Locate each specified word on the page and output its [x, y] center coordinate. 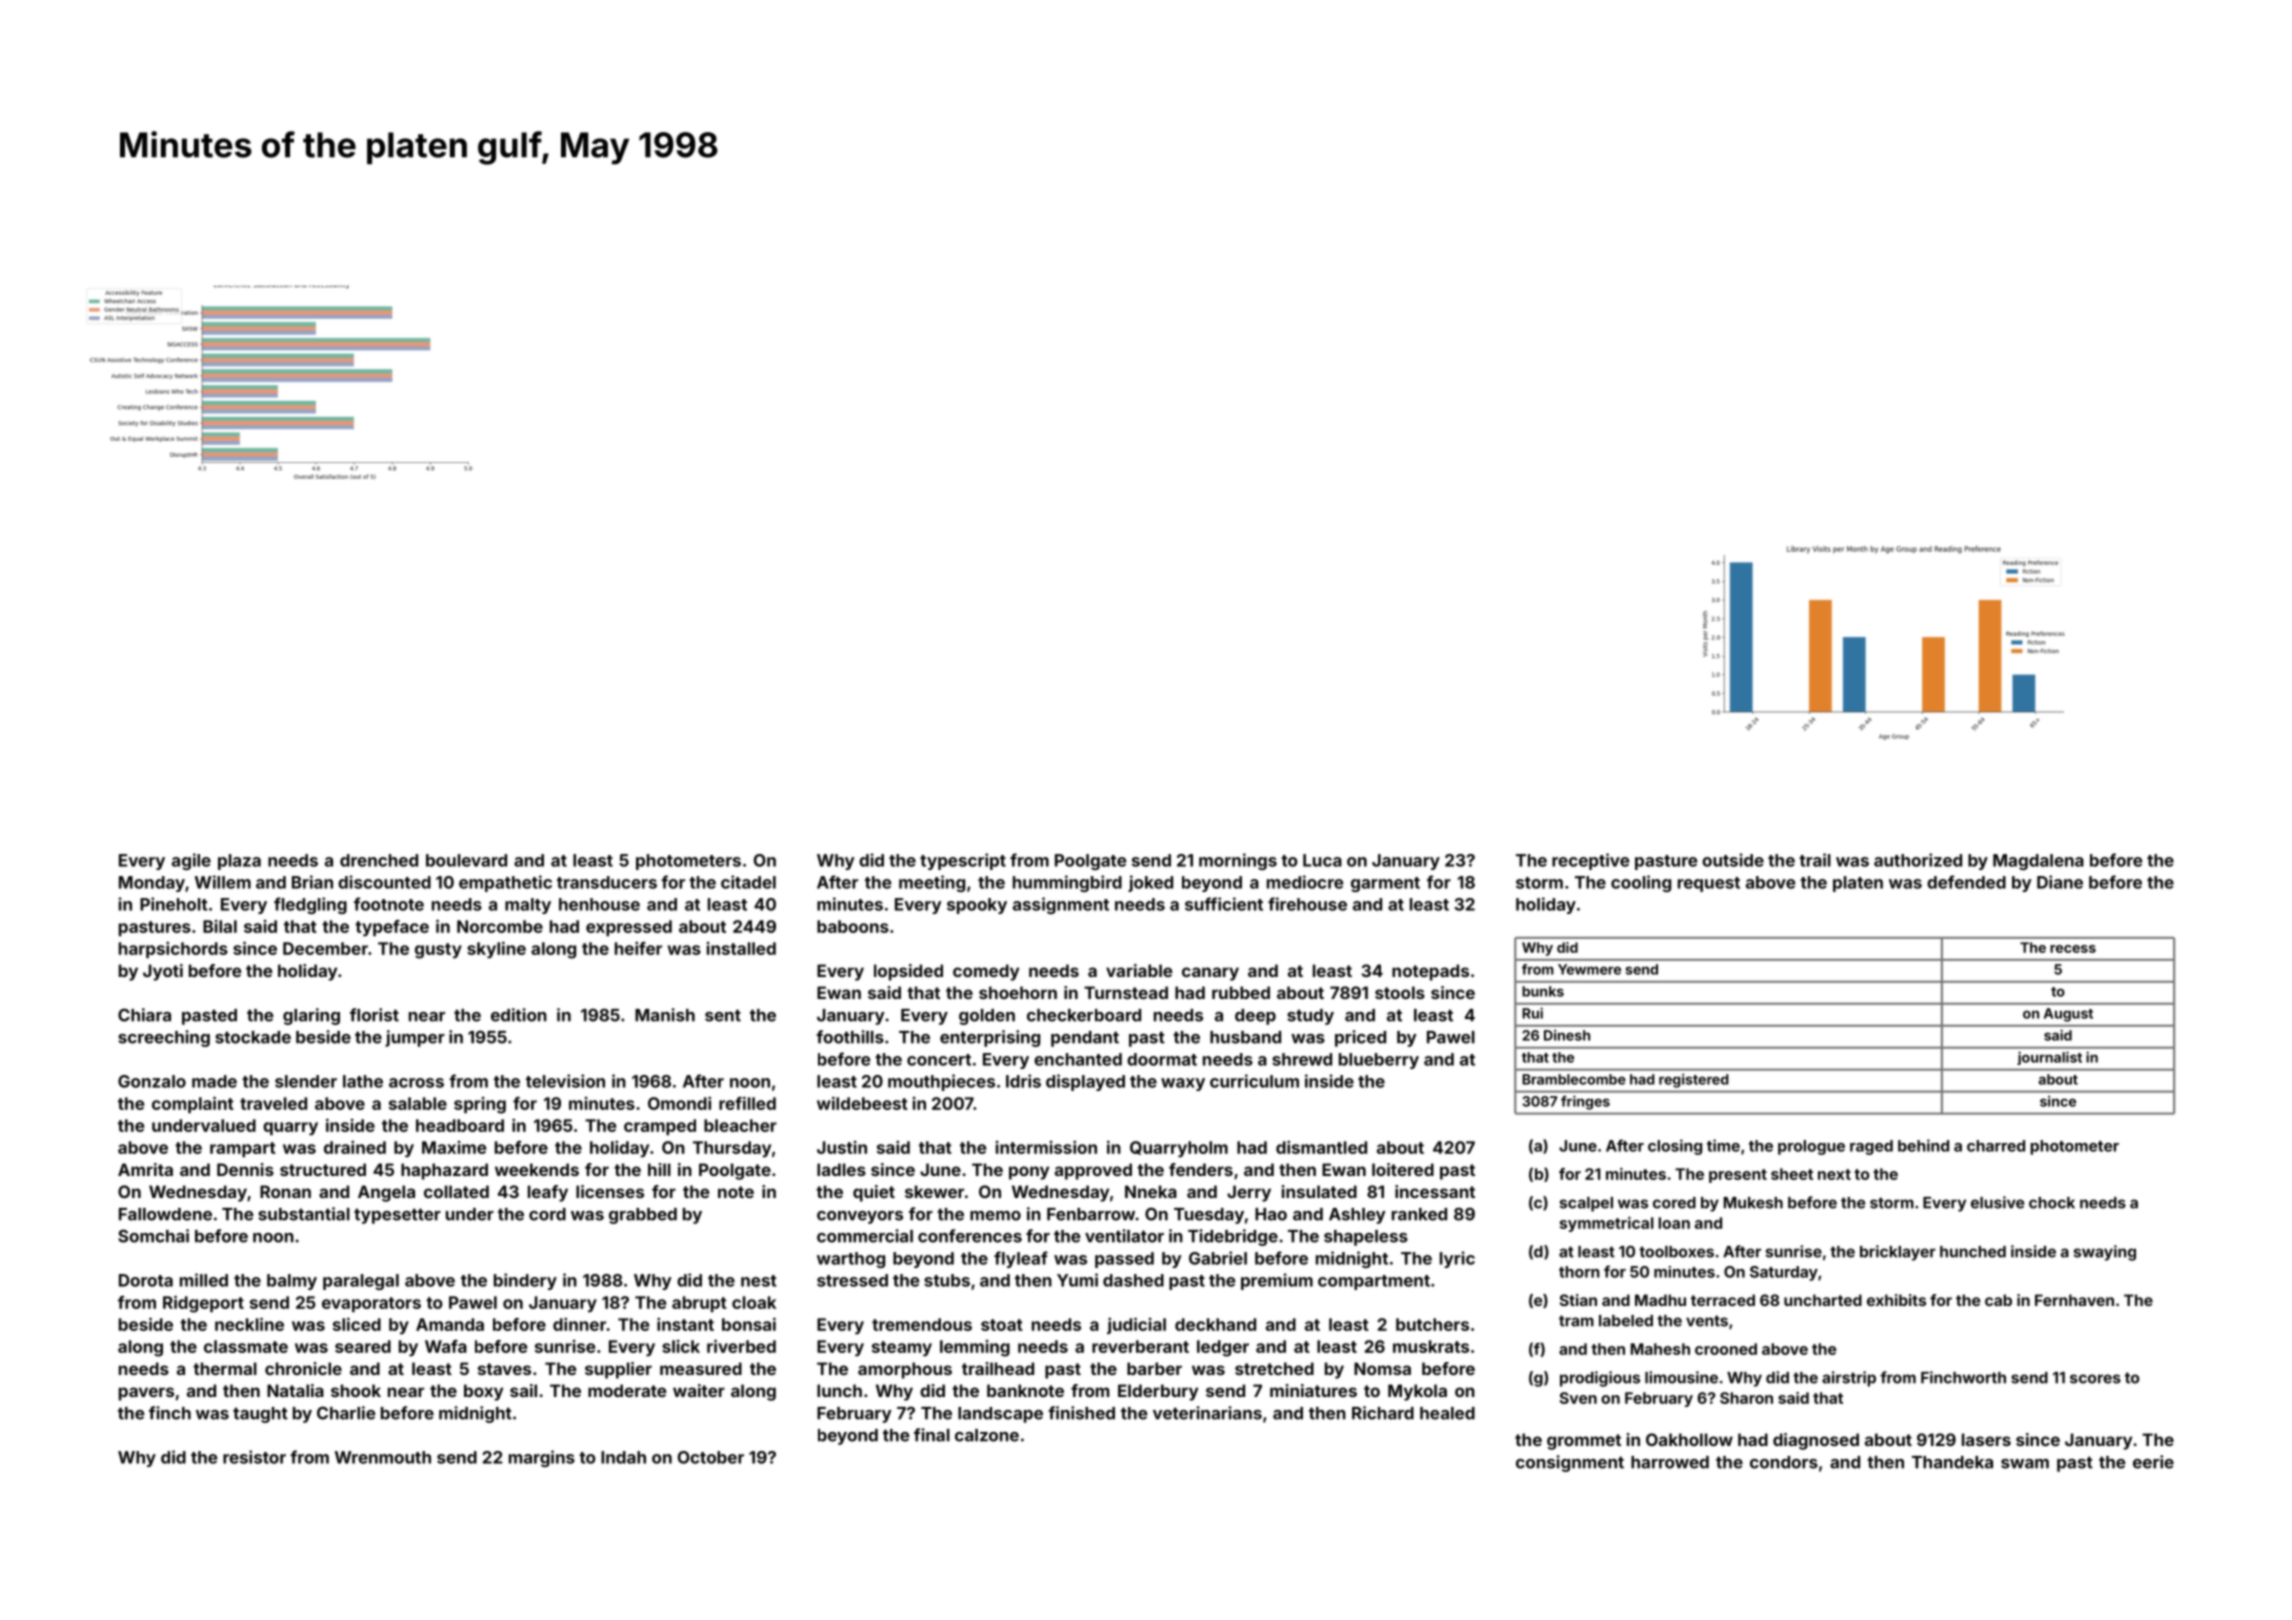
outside [1733, 860]
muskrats [1431, 1346]
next [1834, 1174]
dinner [579, 1324]
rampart [243, 1149]
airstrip [1849, 1379]
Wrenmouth [383, 1457]
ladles [841, 1169]
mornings [1238, 861]
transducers [607, 882]
